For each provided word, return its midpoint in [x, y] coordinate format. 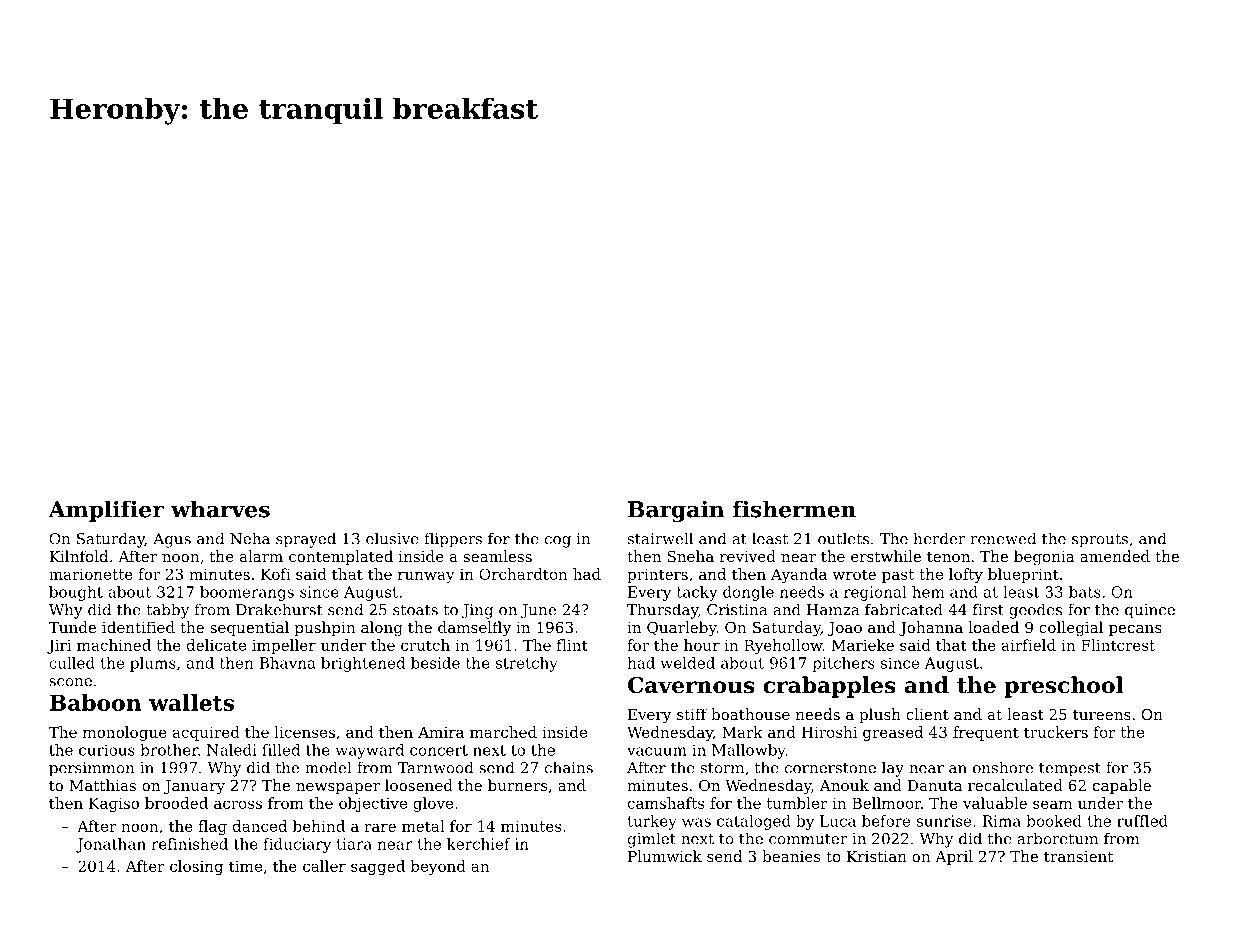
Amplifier [106, 511]
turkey [652, 822]
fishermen [794, 509]
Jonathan [111, 845]
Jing [477, 611]
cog [558, 542]
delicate [216, 645]
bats [1085, 592]
